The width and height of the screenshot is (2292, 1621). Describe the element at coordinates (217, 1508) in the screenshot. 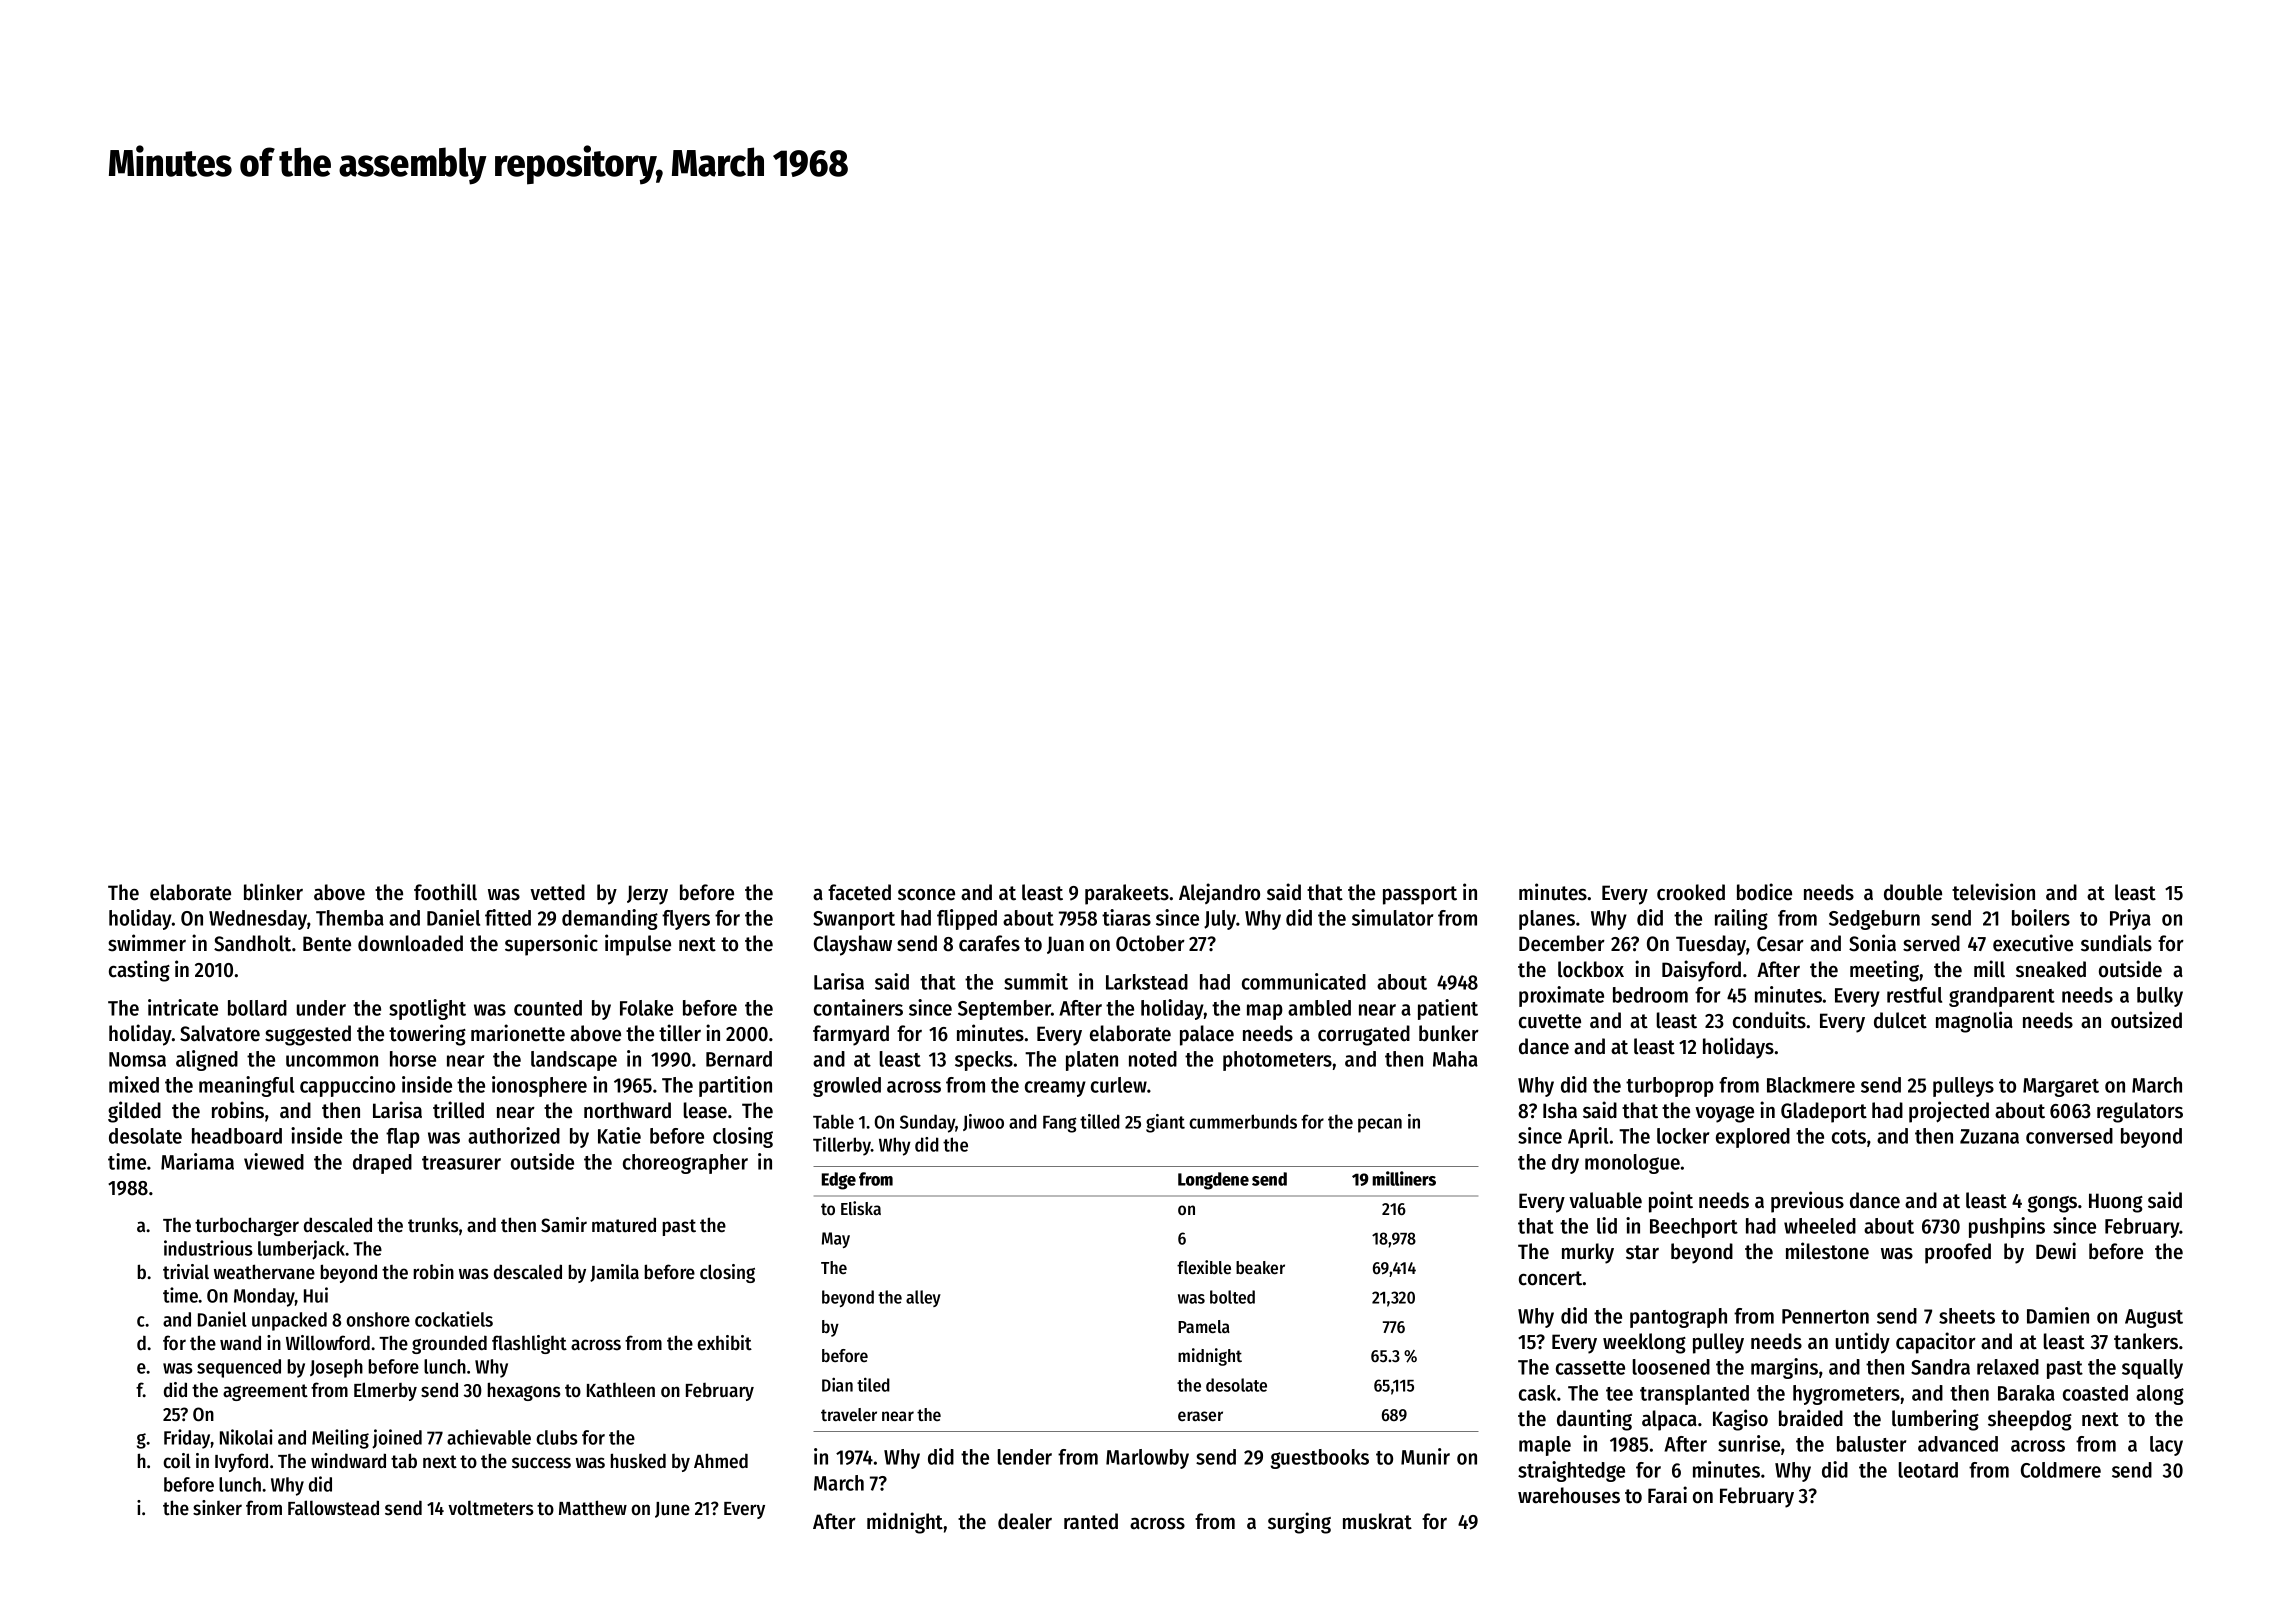

I see `sinker` at that location.
